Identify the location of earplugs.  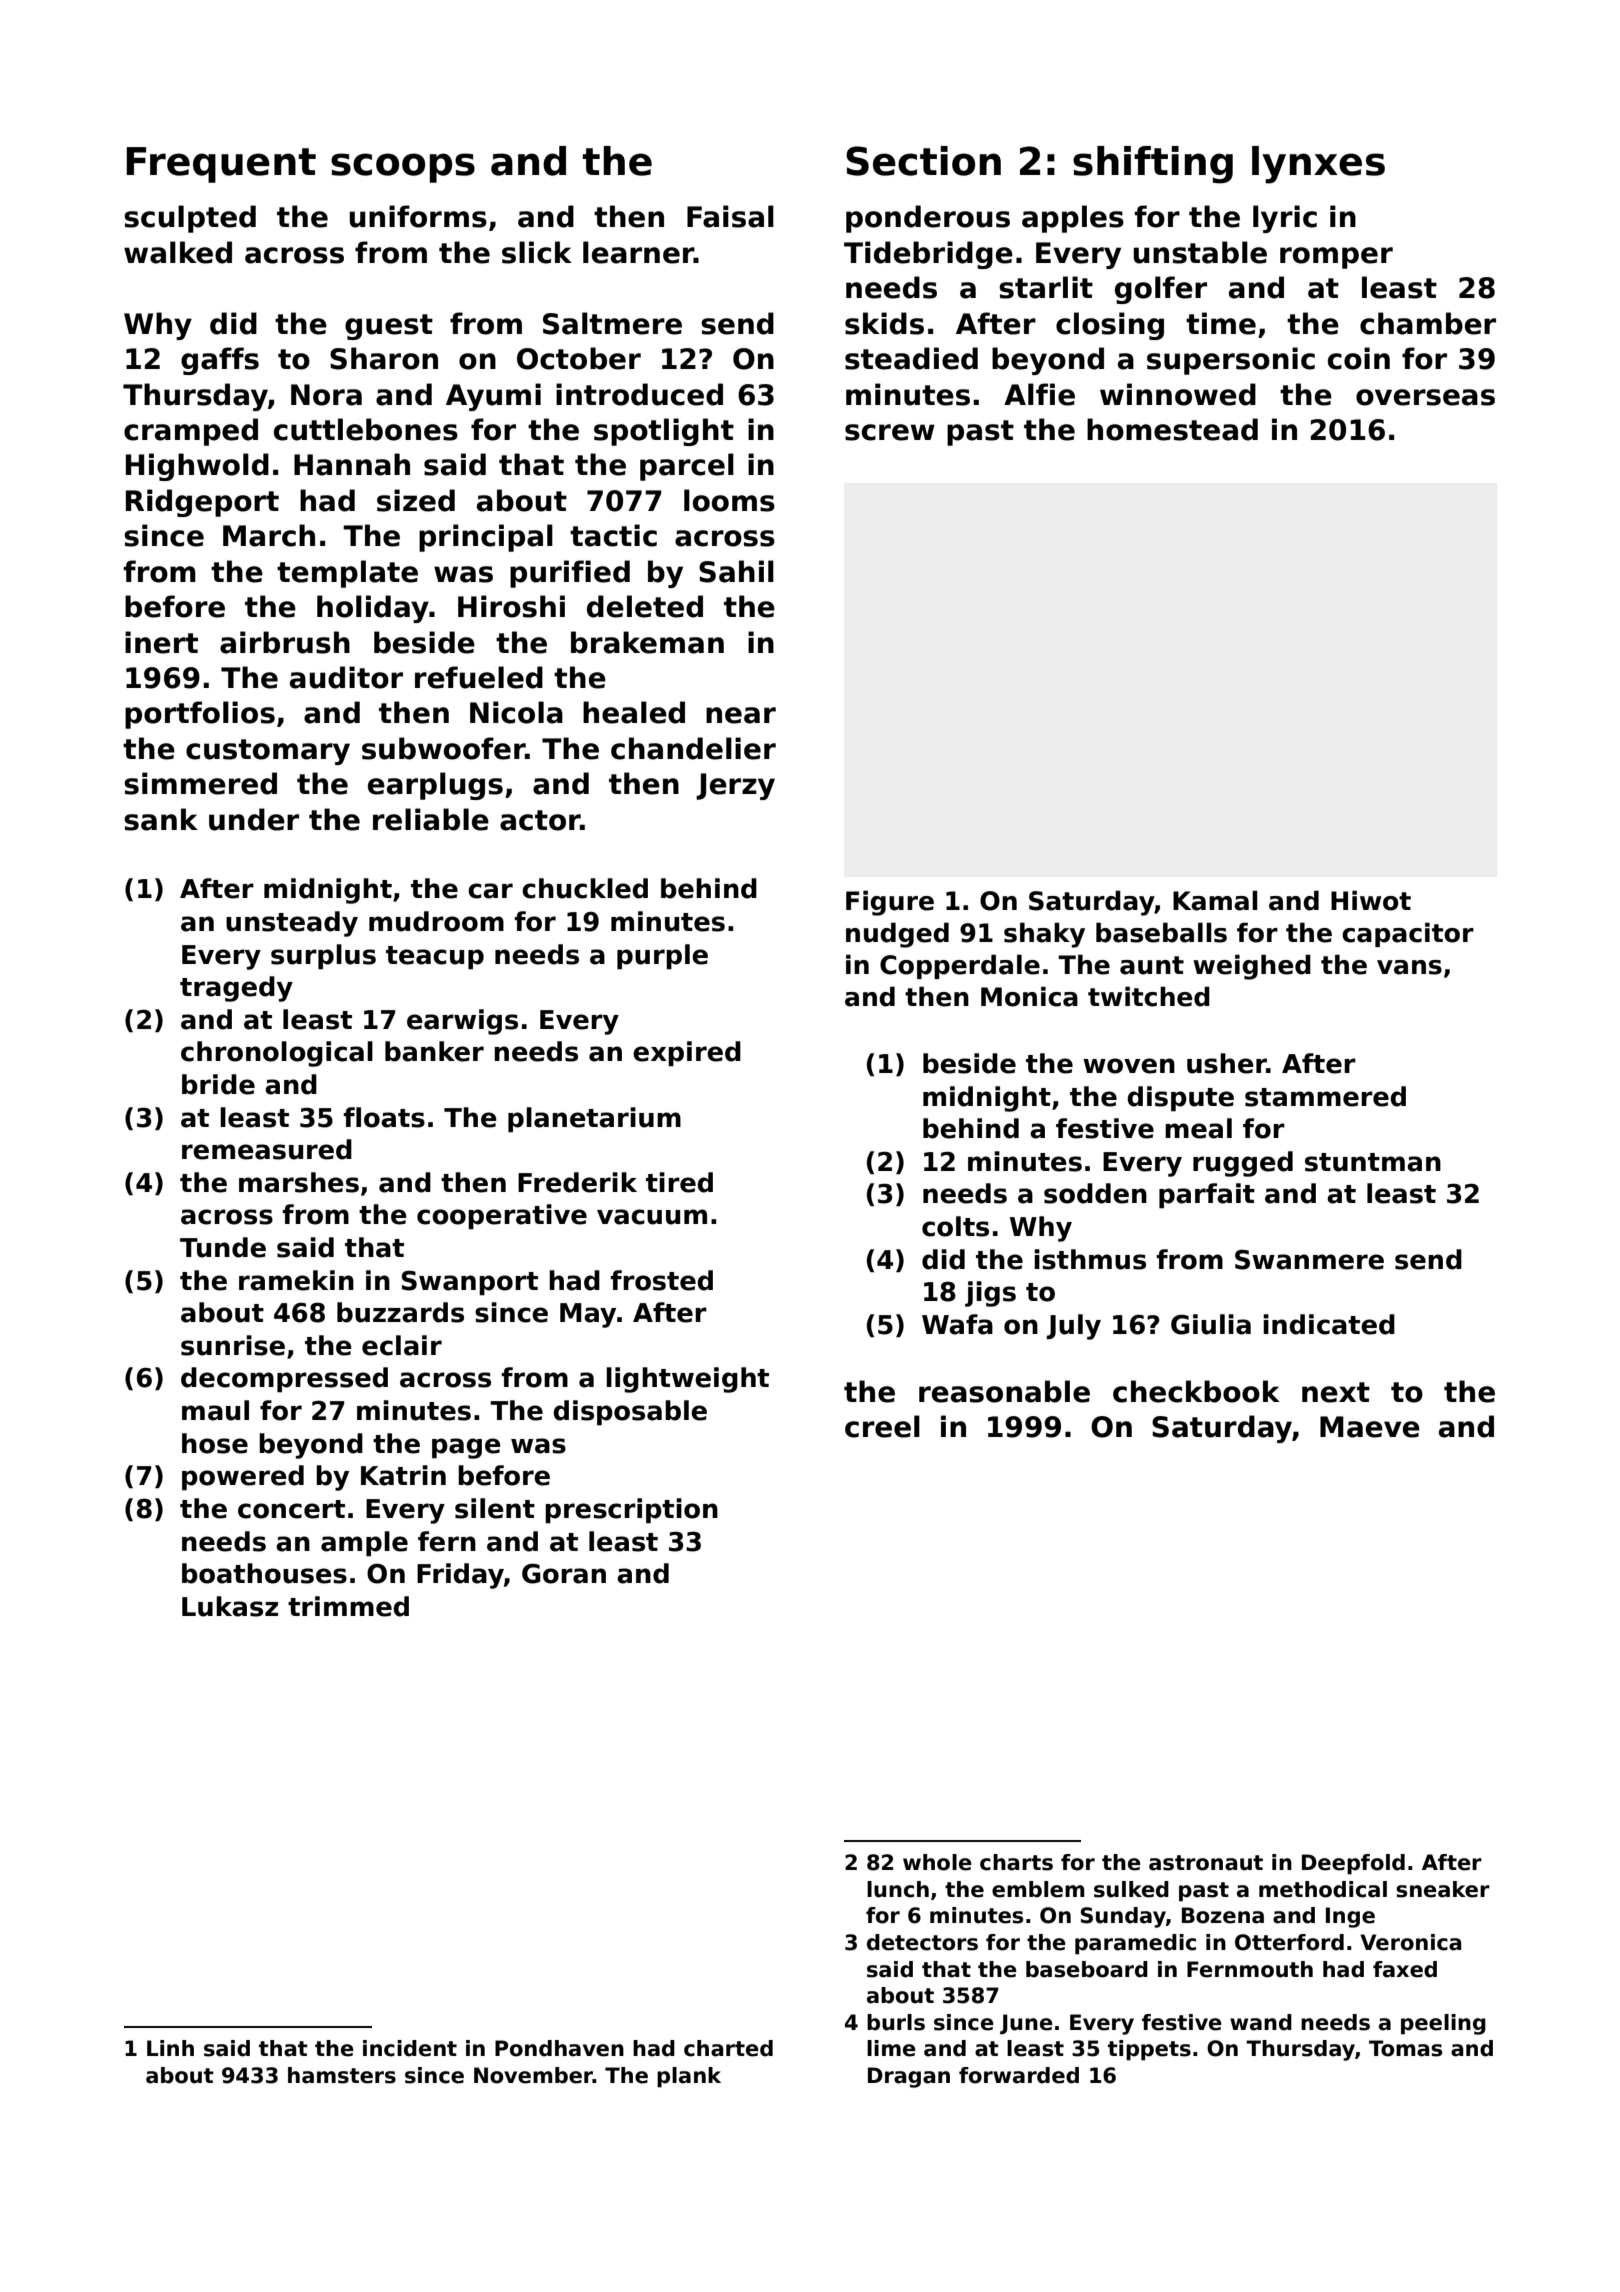
(435, 786).
